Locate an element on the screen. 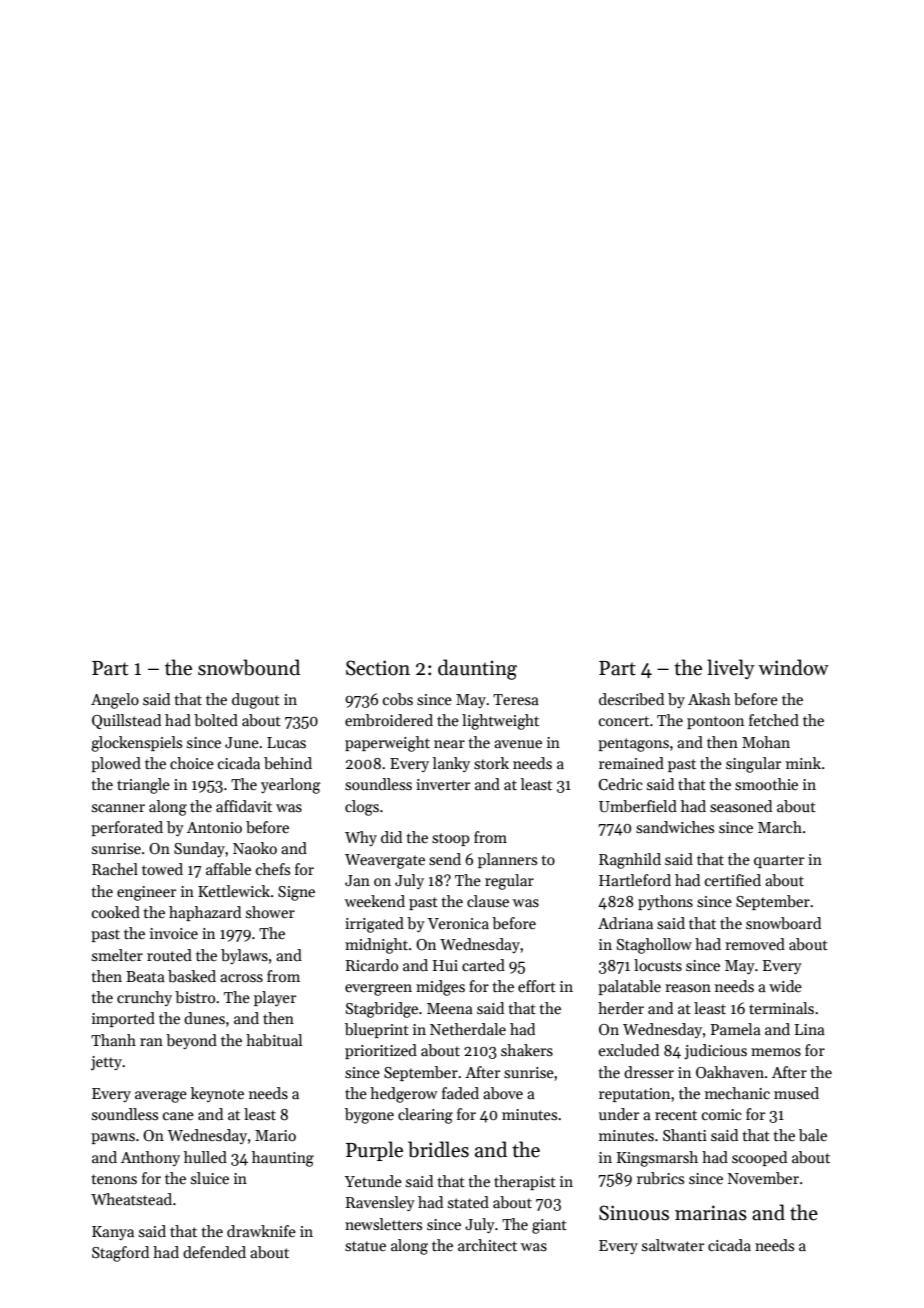  Stagford is located at coordinates (120, 1254).
